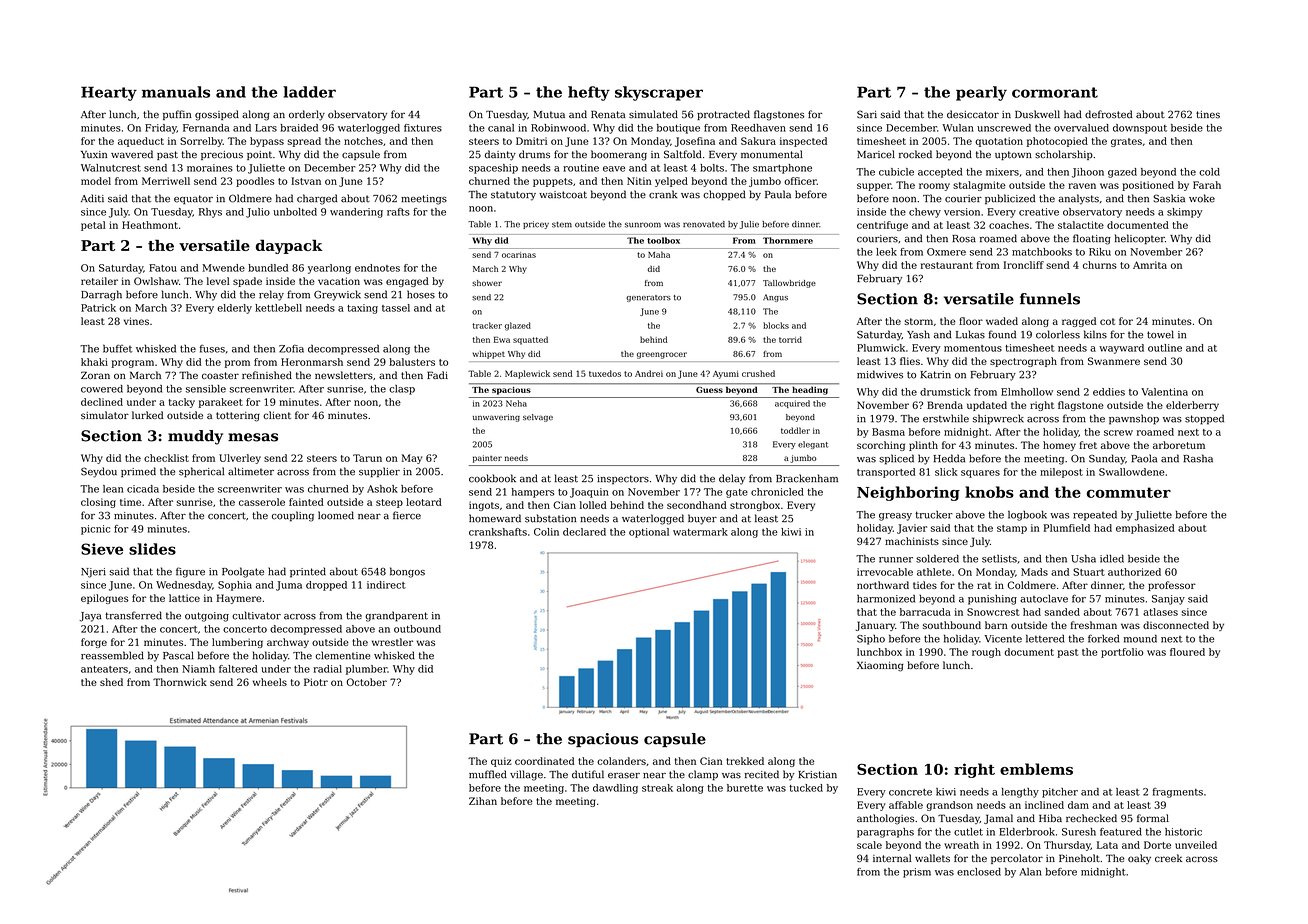 The height and width of the page is (924, 1308). I want to click on rough, so click(986, 653).
